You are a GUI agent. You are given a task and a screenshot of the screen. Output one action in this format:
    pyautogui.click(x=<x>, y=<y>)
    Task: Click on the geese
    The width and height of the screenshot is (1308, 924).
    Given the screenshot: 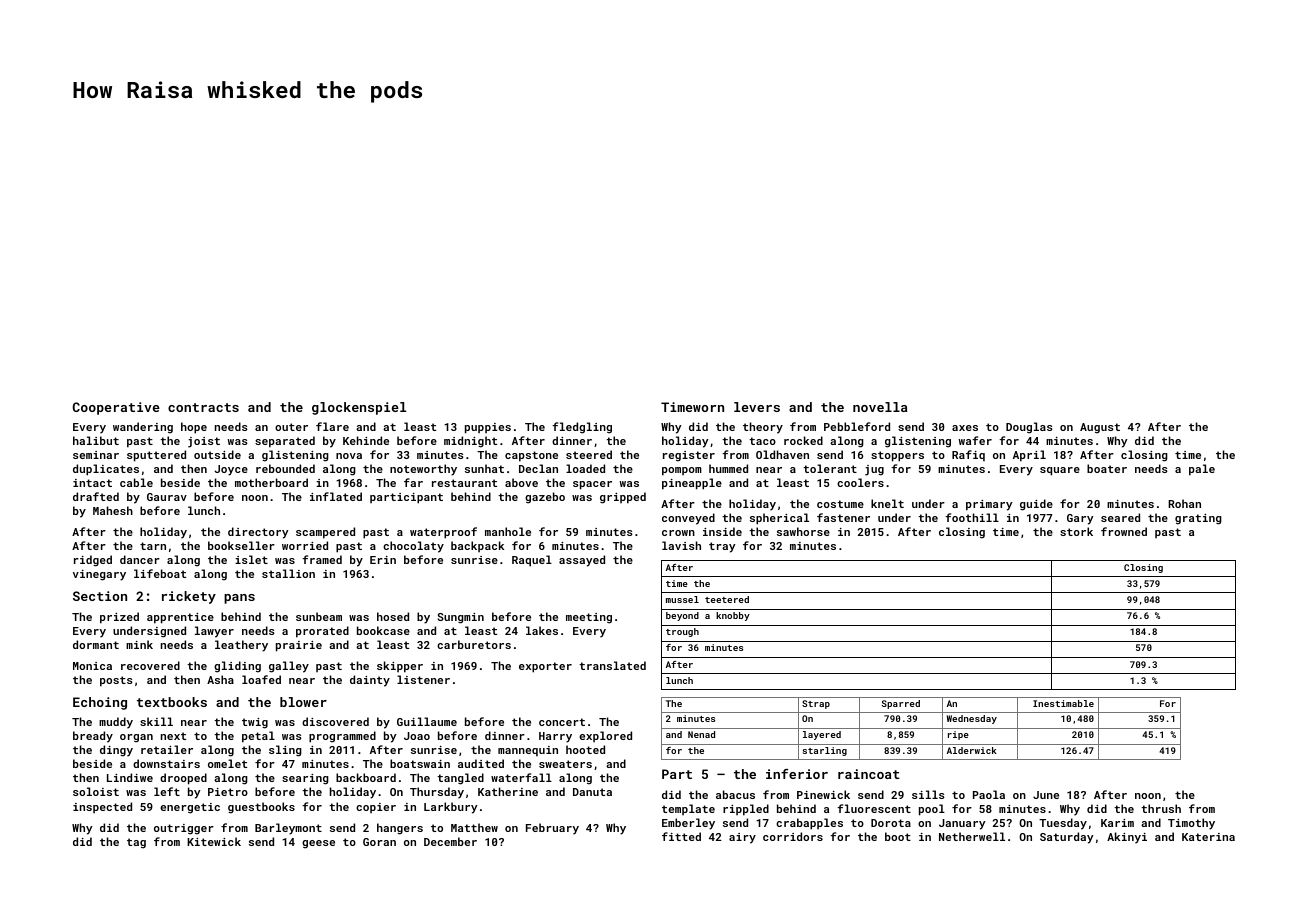 What is the action you would take?
    pyautogui.click(x=318, y=844)
